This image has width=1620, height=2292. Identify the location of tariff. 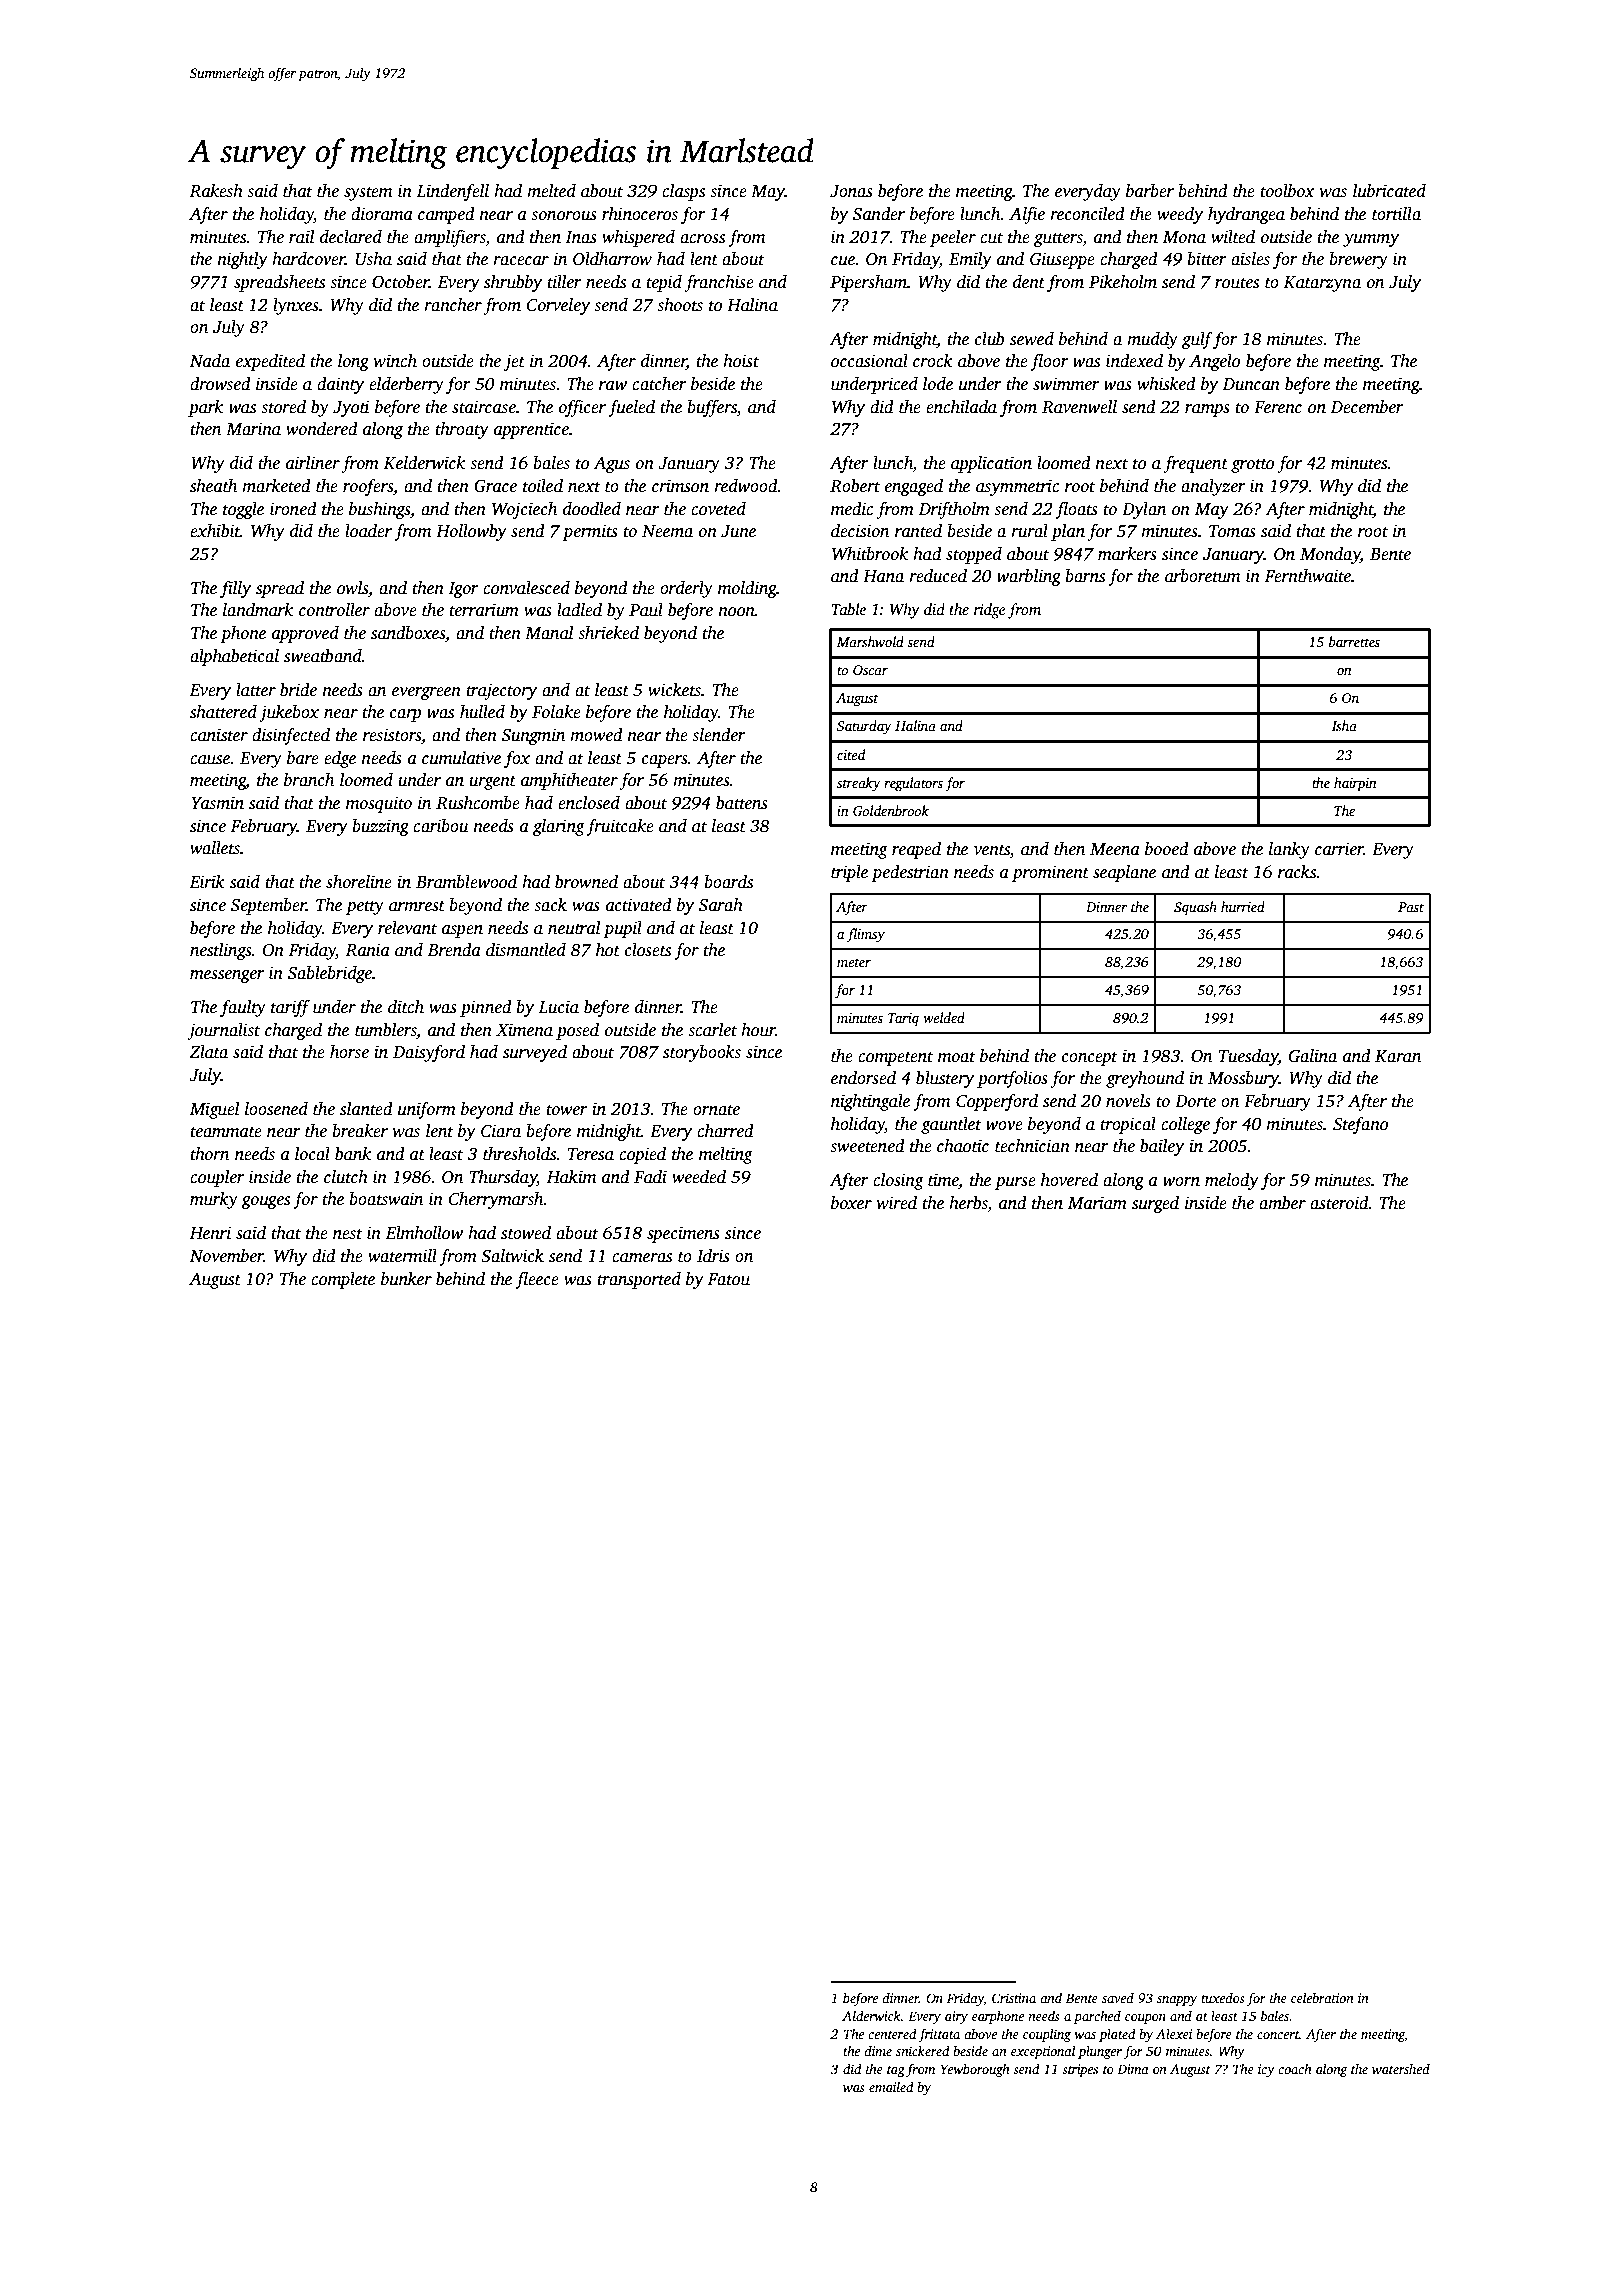
(290, 1008).
